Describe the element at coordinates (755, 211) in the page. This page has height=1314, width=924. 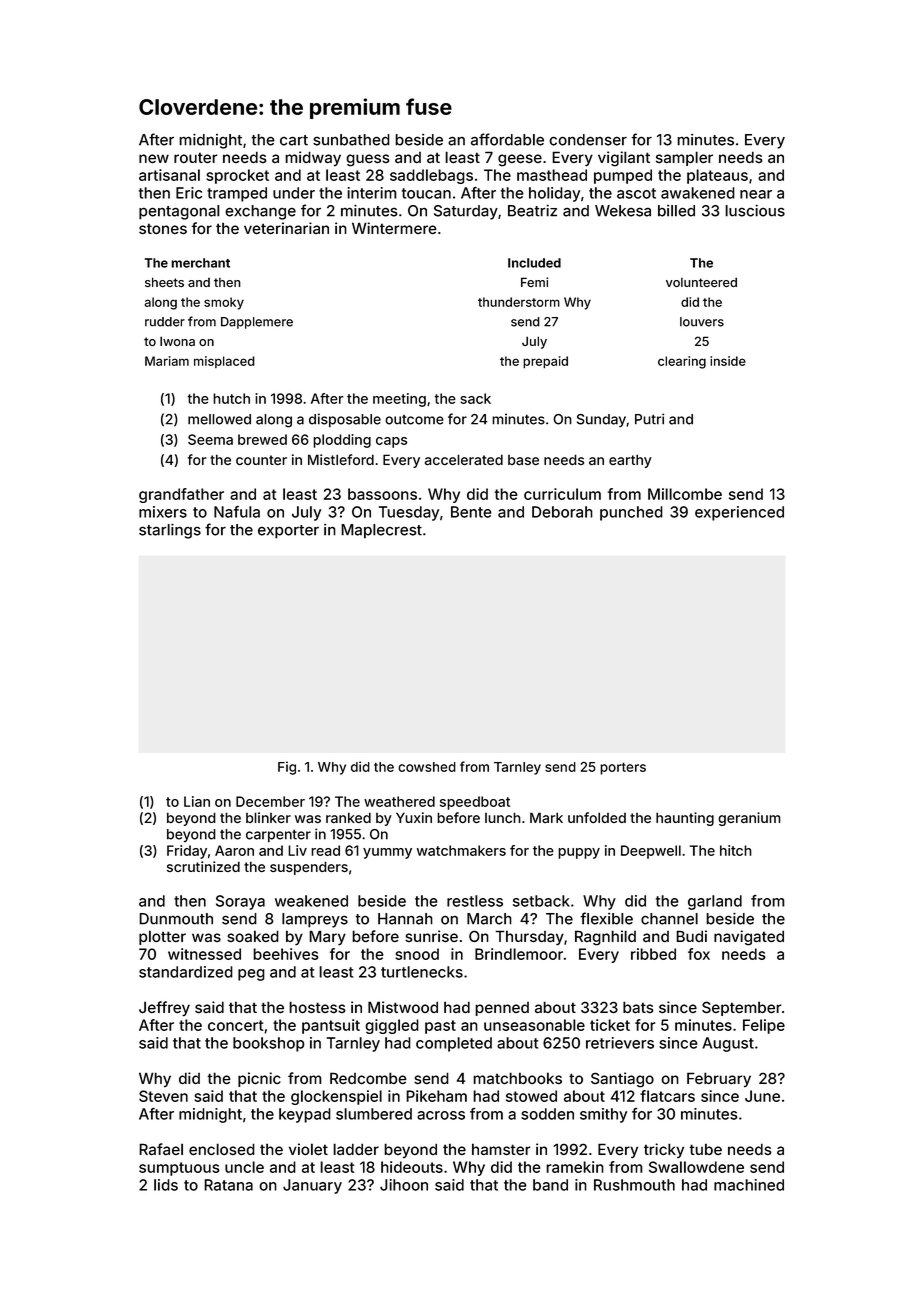
I see `luscious` at that location.
